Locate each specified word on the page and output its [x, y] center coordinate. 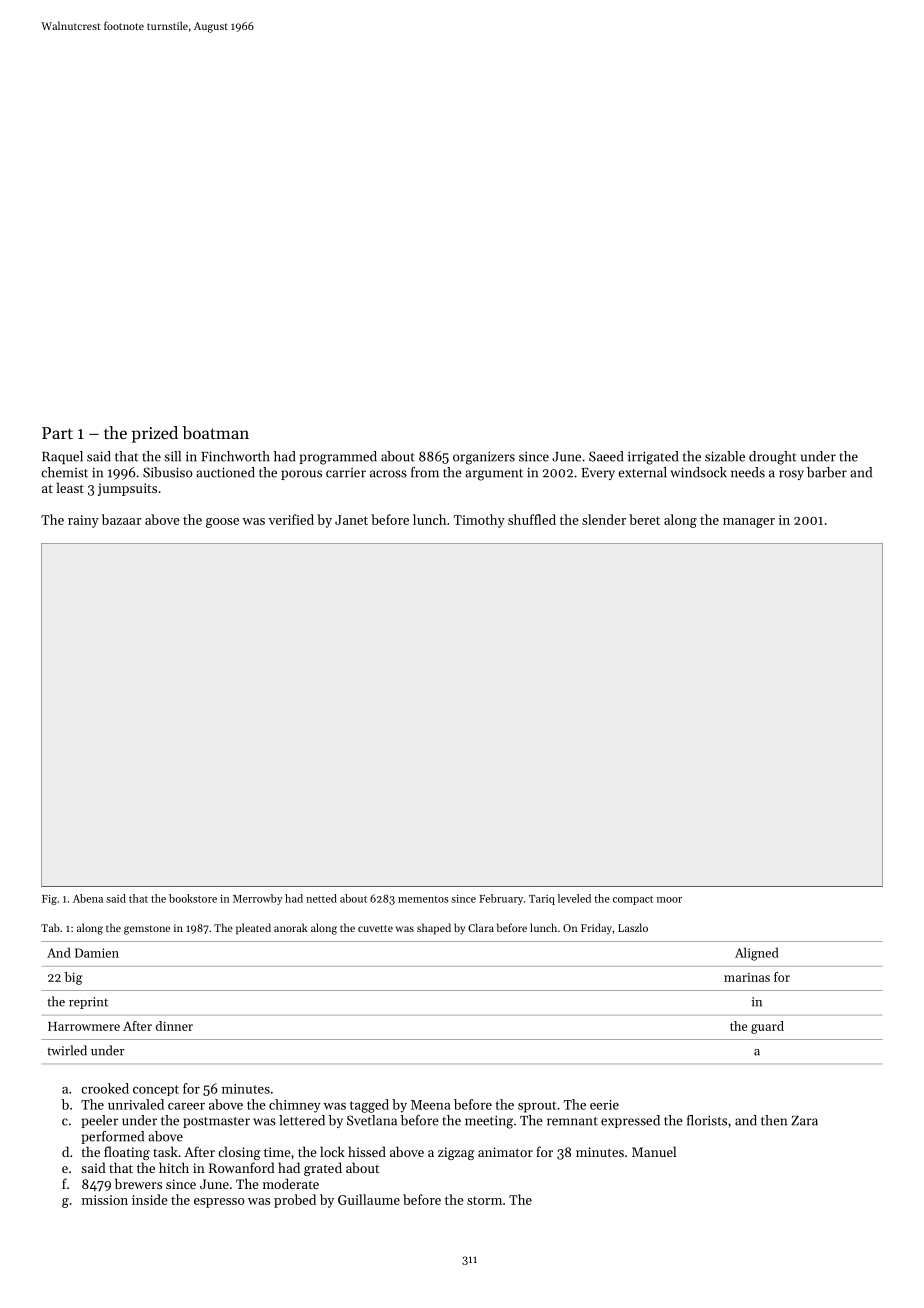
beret [644, 519]
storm [484, 1200]
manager [749, 523]
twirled [67, 1050]
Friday [596, 929]
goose [222, 523]
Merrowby [258, 899]
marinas [747, 977]
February [501, 899]
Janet [351, 520]
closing [239, 1153]
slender [604, 519]
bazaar [121, 519]
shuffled [532, 519]
